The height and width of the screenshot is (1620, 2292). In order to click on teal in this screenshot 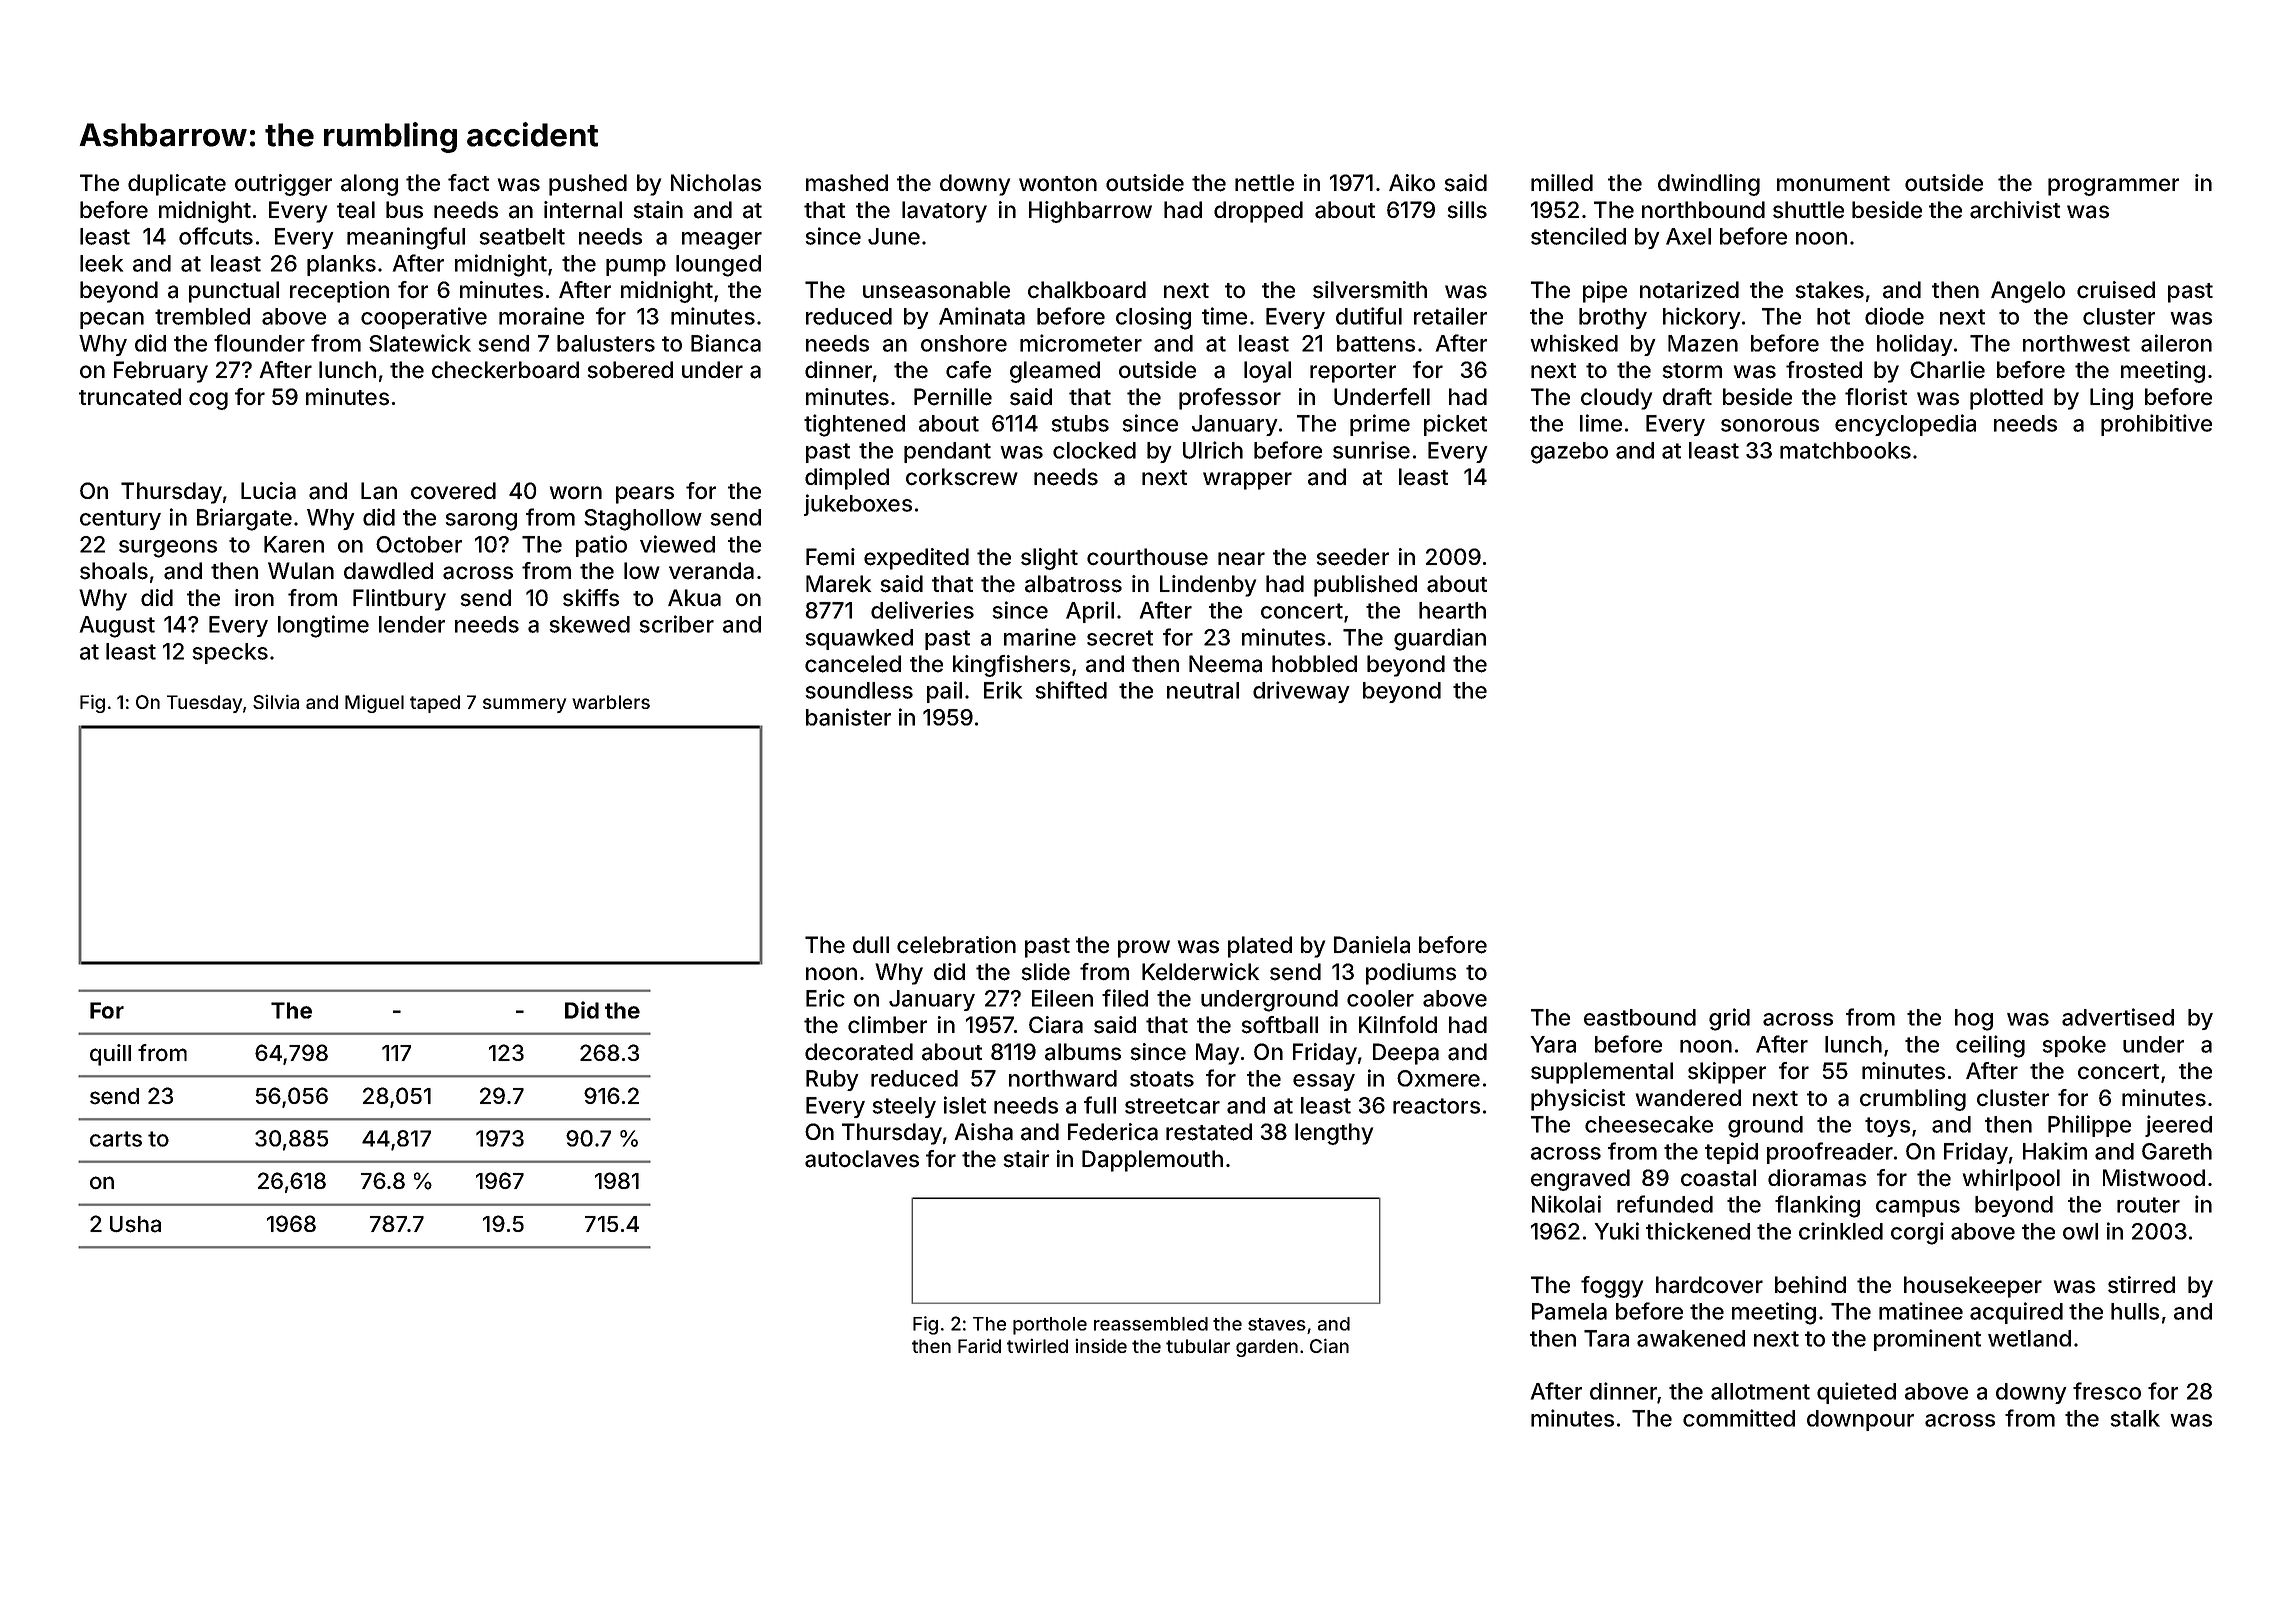, I will do `click(356, 210)`.
